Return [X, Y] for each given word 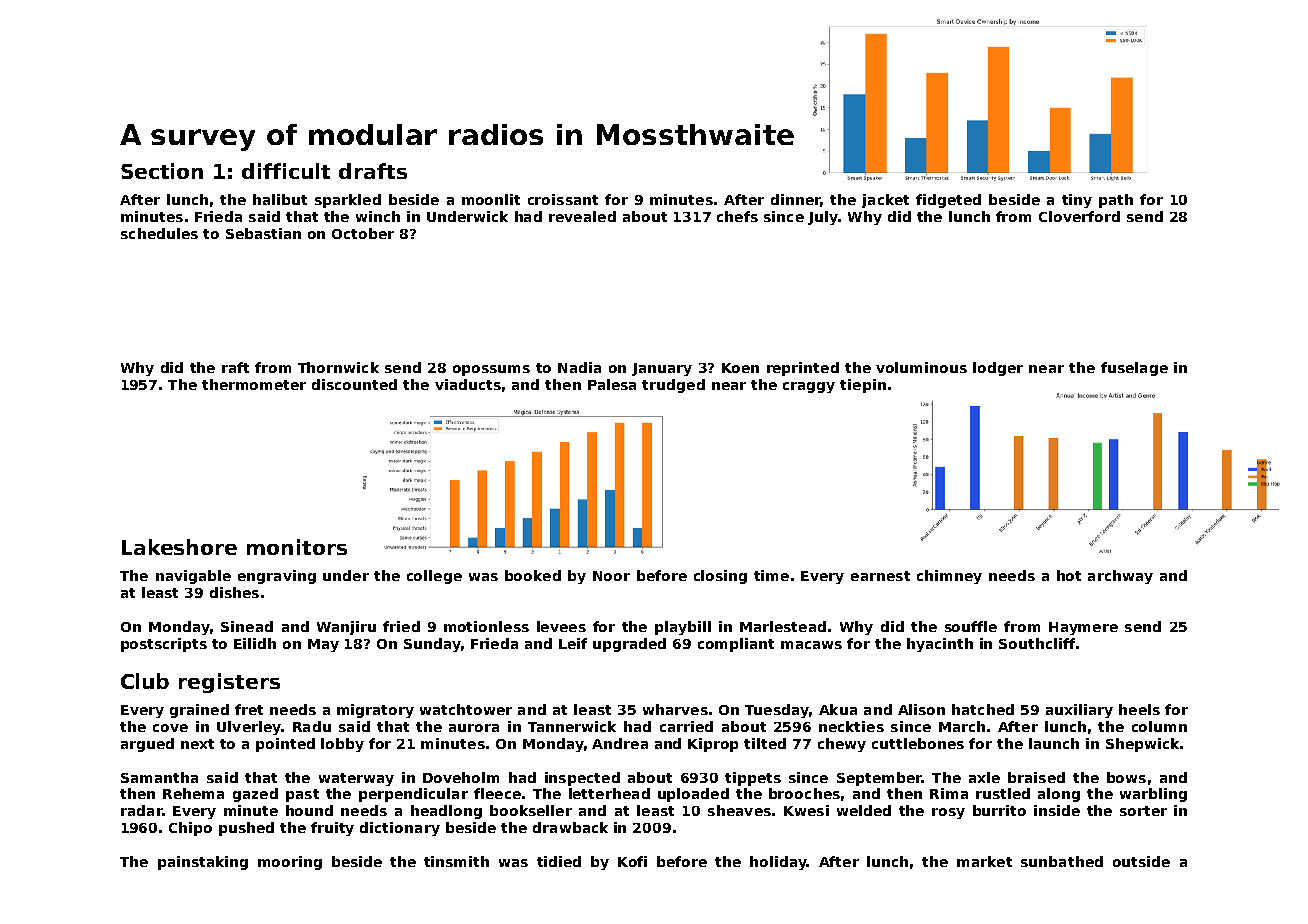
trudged [673, 386]
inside [1057, 810]
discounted [354, 384]
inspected [582, 779]
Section [162, 171]
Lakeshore [179, 547]
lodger [998, 369]
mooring [290, 863]
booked [533, 575]
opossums [491, 370]
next [197, 744]
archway [1120, 577]
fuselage [1134, 369]
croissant [563, 199]
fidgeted [948, 201]
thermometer [254, 384]
